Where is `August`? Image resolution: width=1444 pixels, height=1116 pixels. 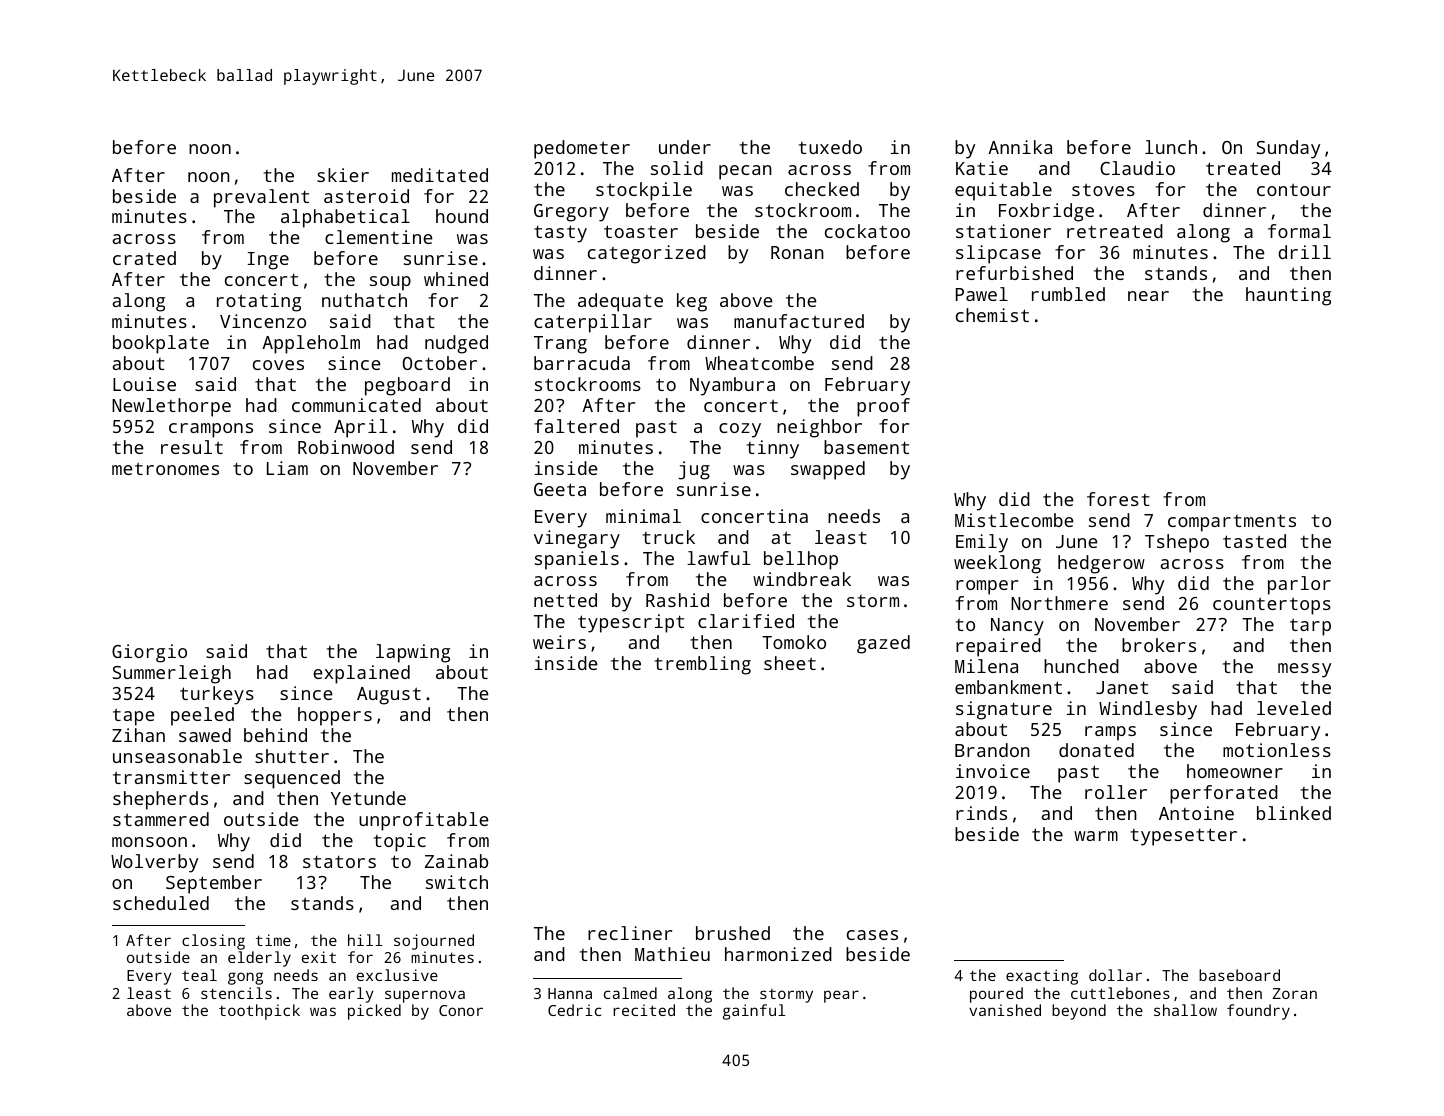
August is located at coordinates (389, 696).
